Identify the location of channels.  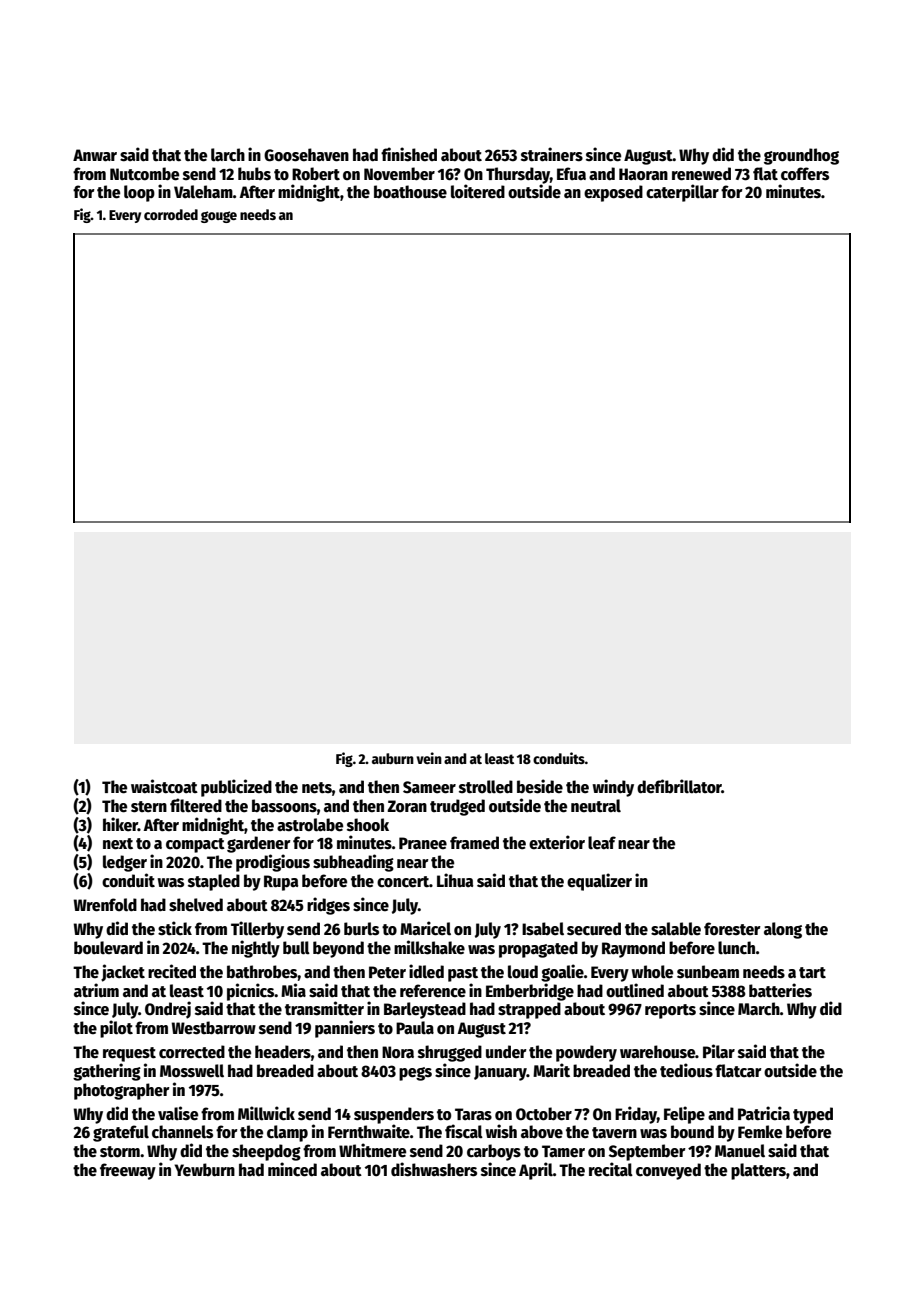
(182, 1132).
